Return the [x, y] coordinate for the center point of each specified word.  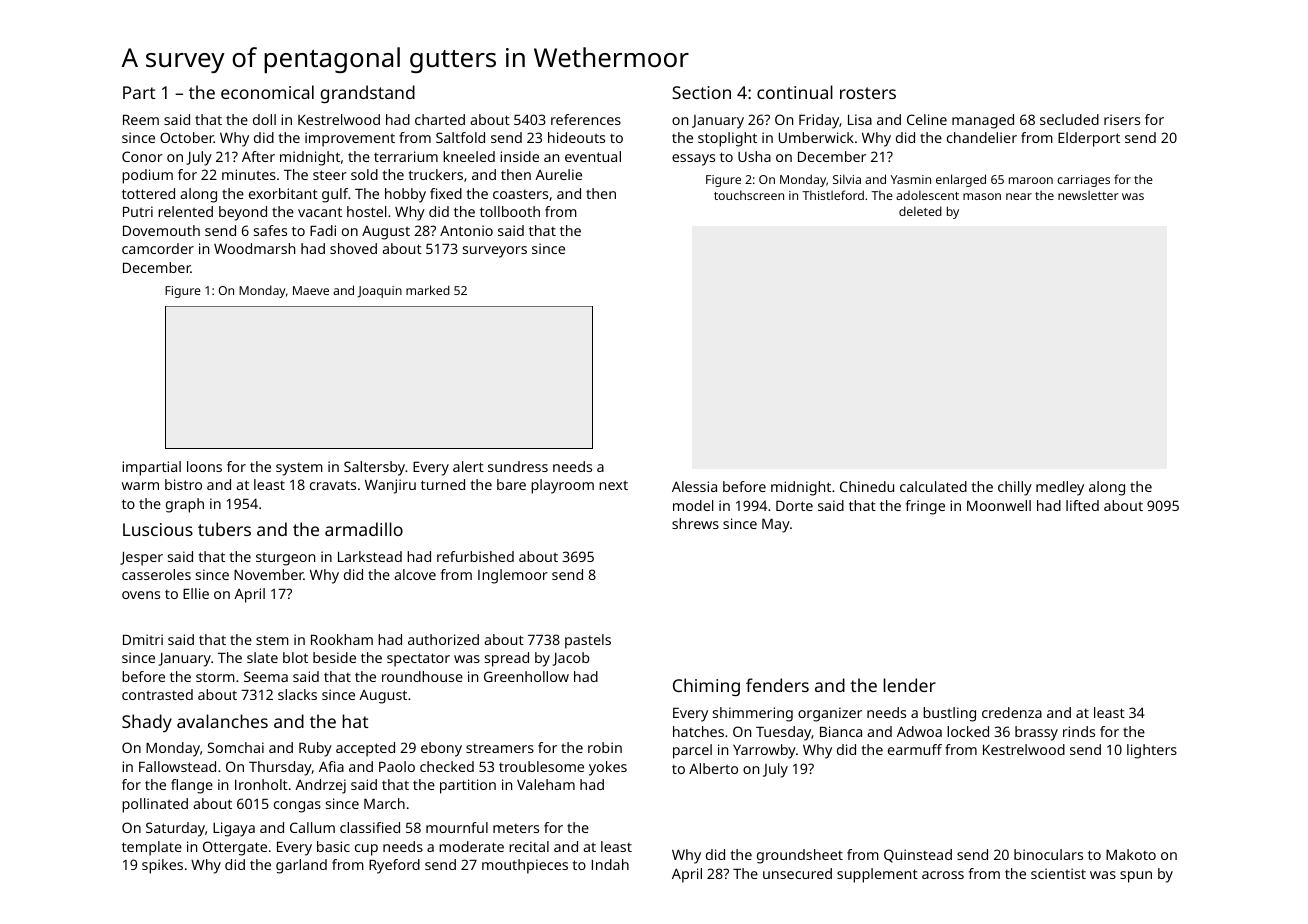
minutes [249, 174]
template [152, 848]
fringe [925, 507]
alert [468, 466]
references [586, 119]
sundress [518, 466]
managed [983, 121]
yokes [608, 768]
